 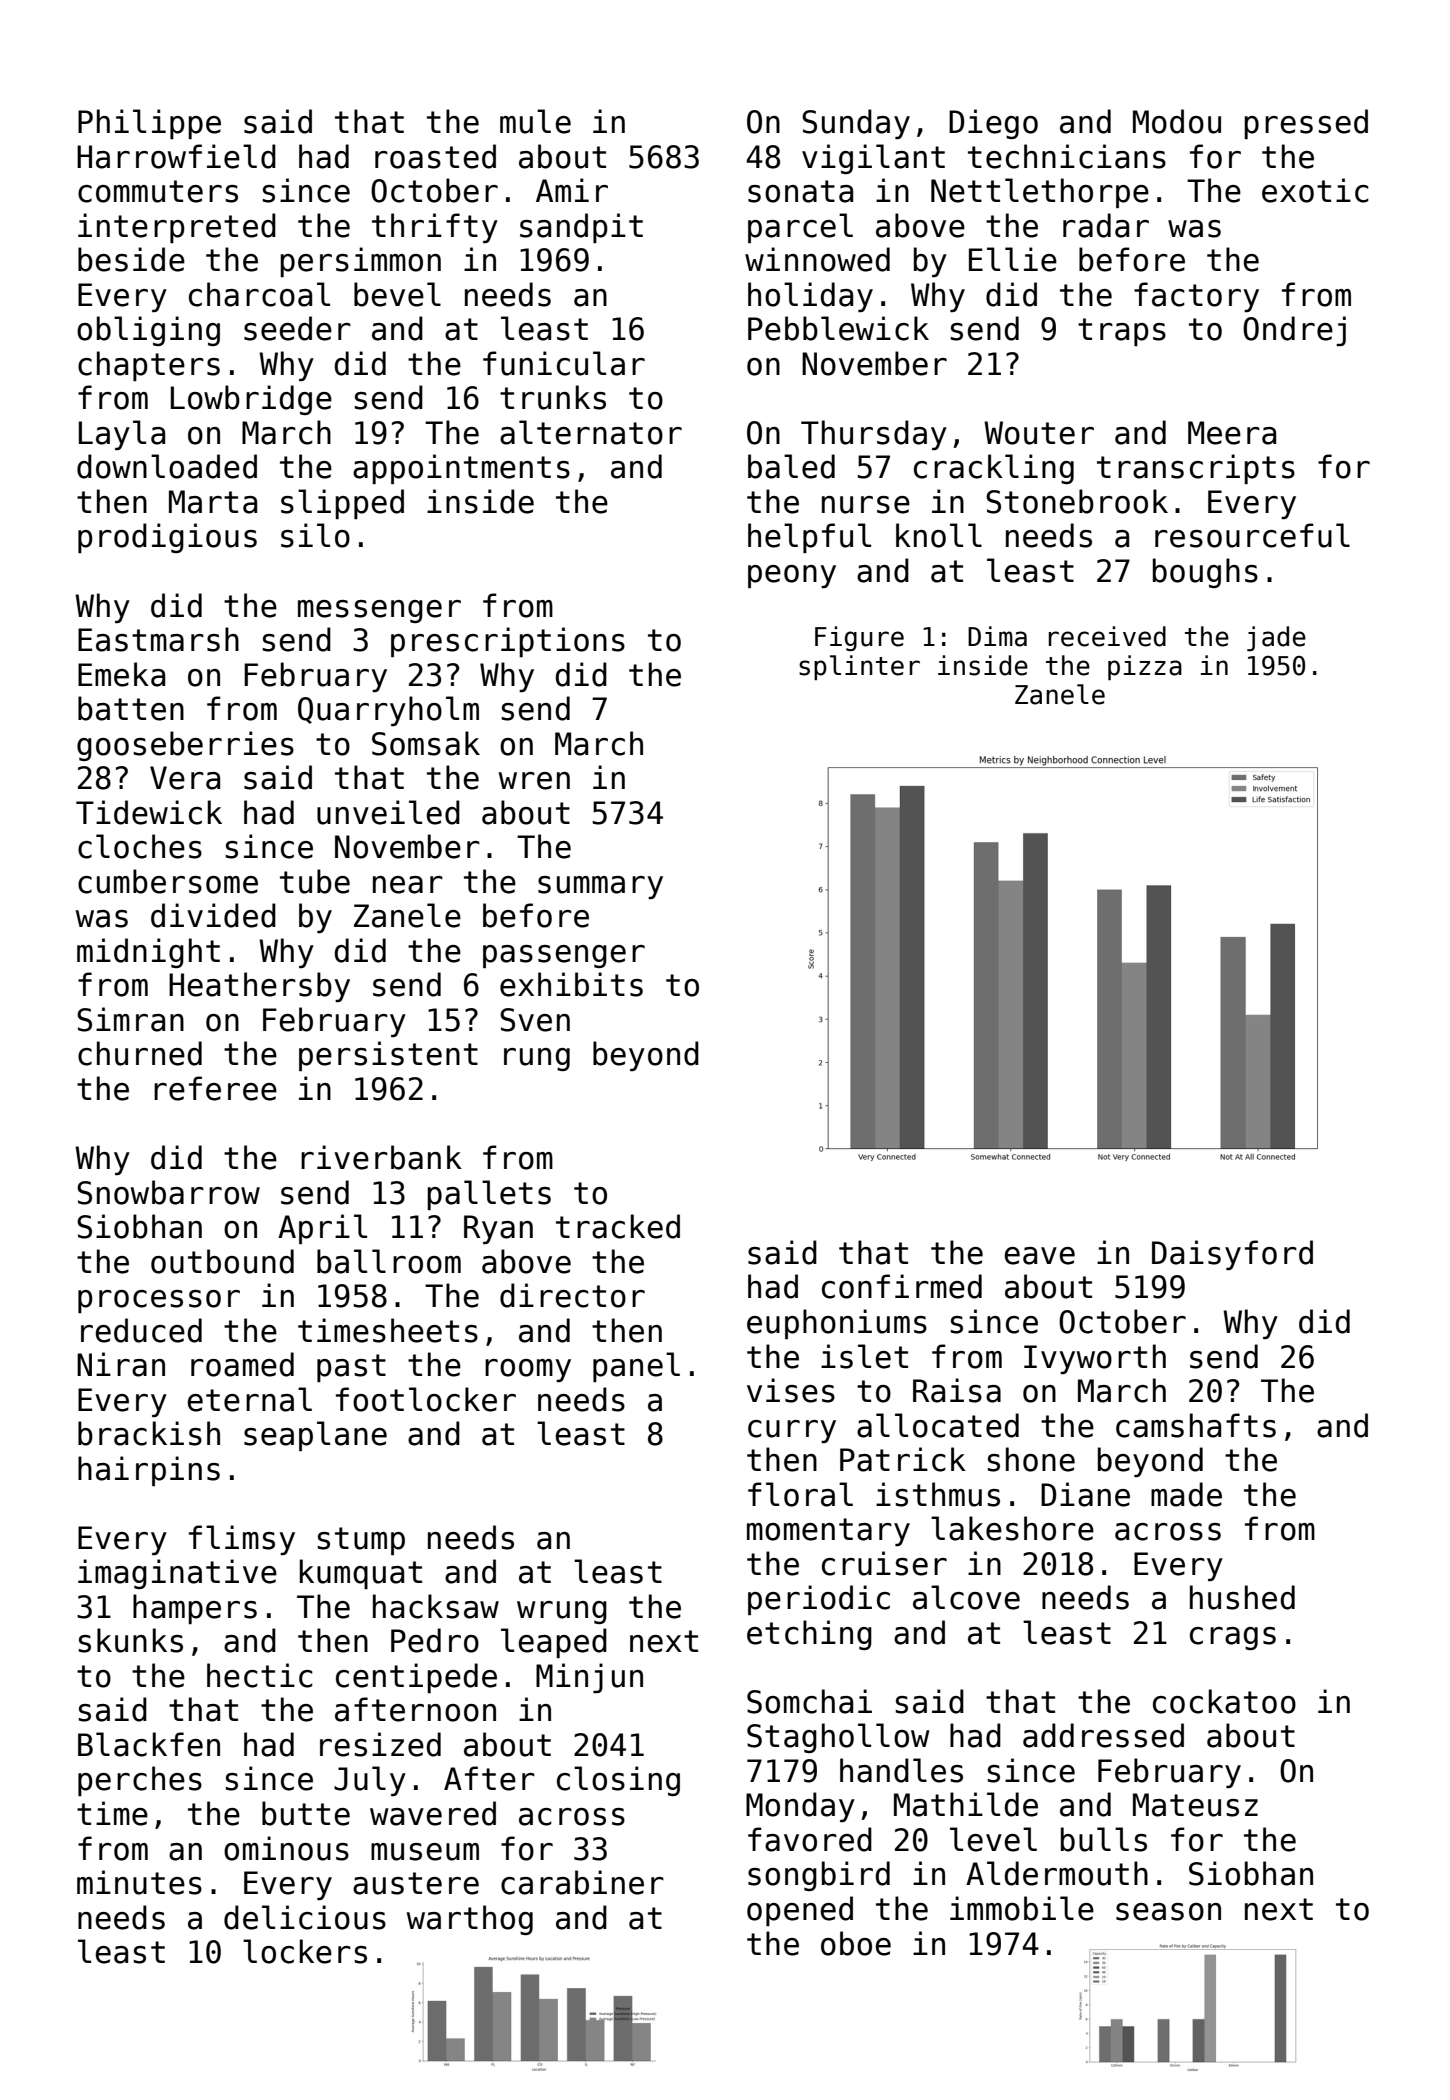 What do you see at coordinates (1232, 1255) in the page?
I see `Daisyford` at bounding box center [1232, 1255].
